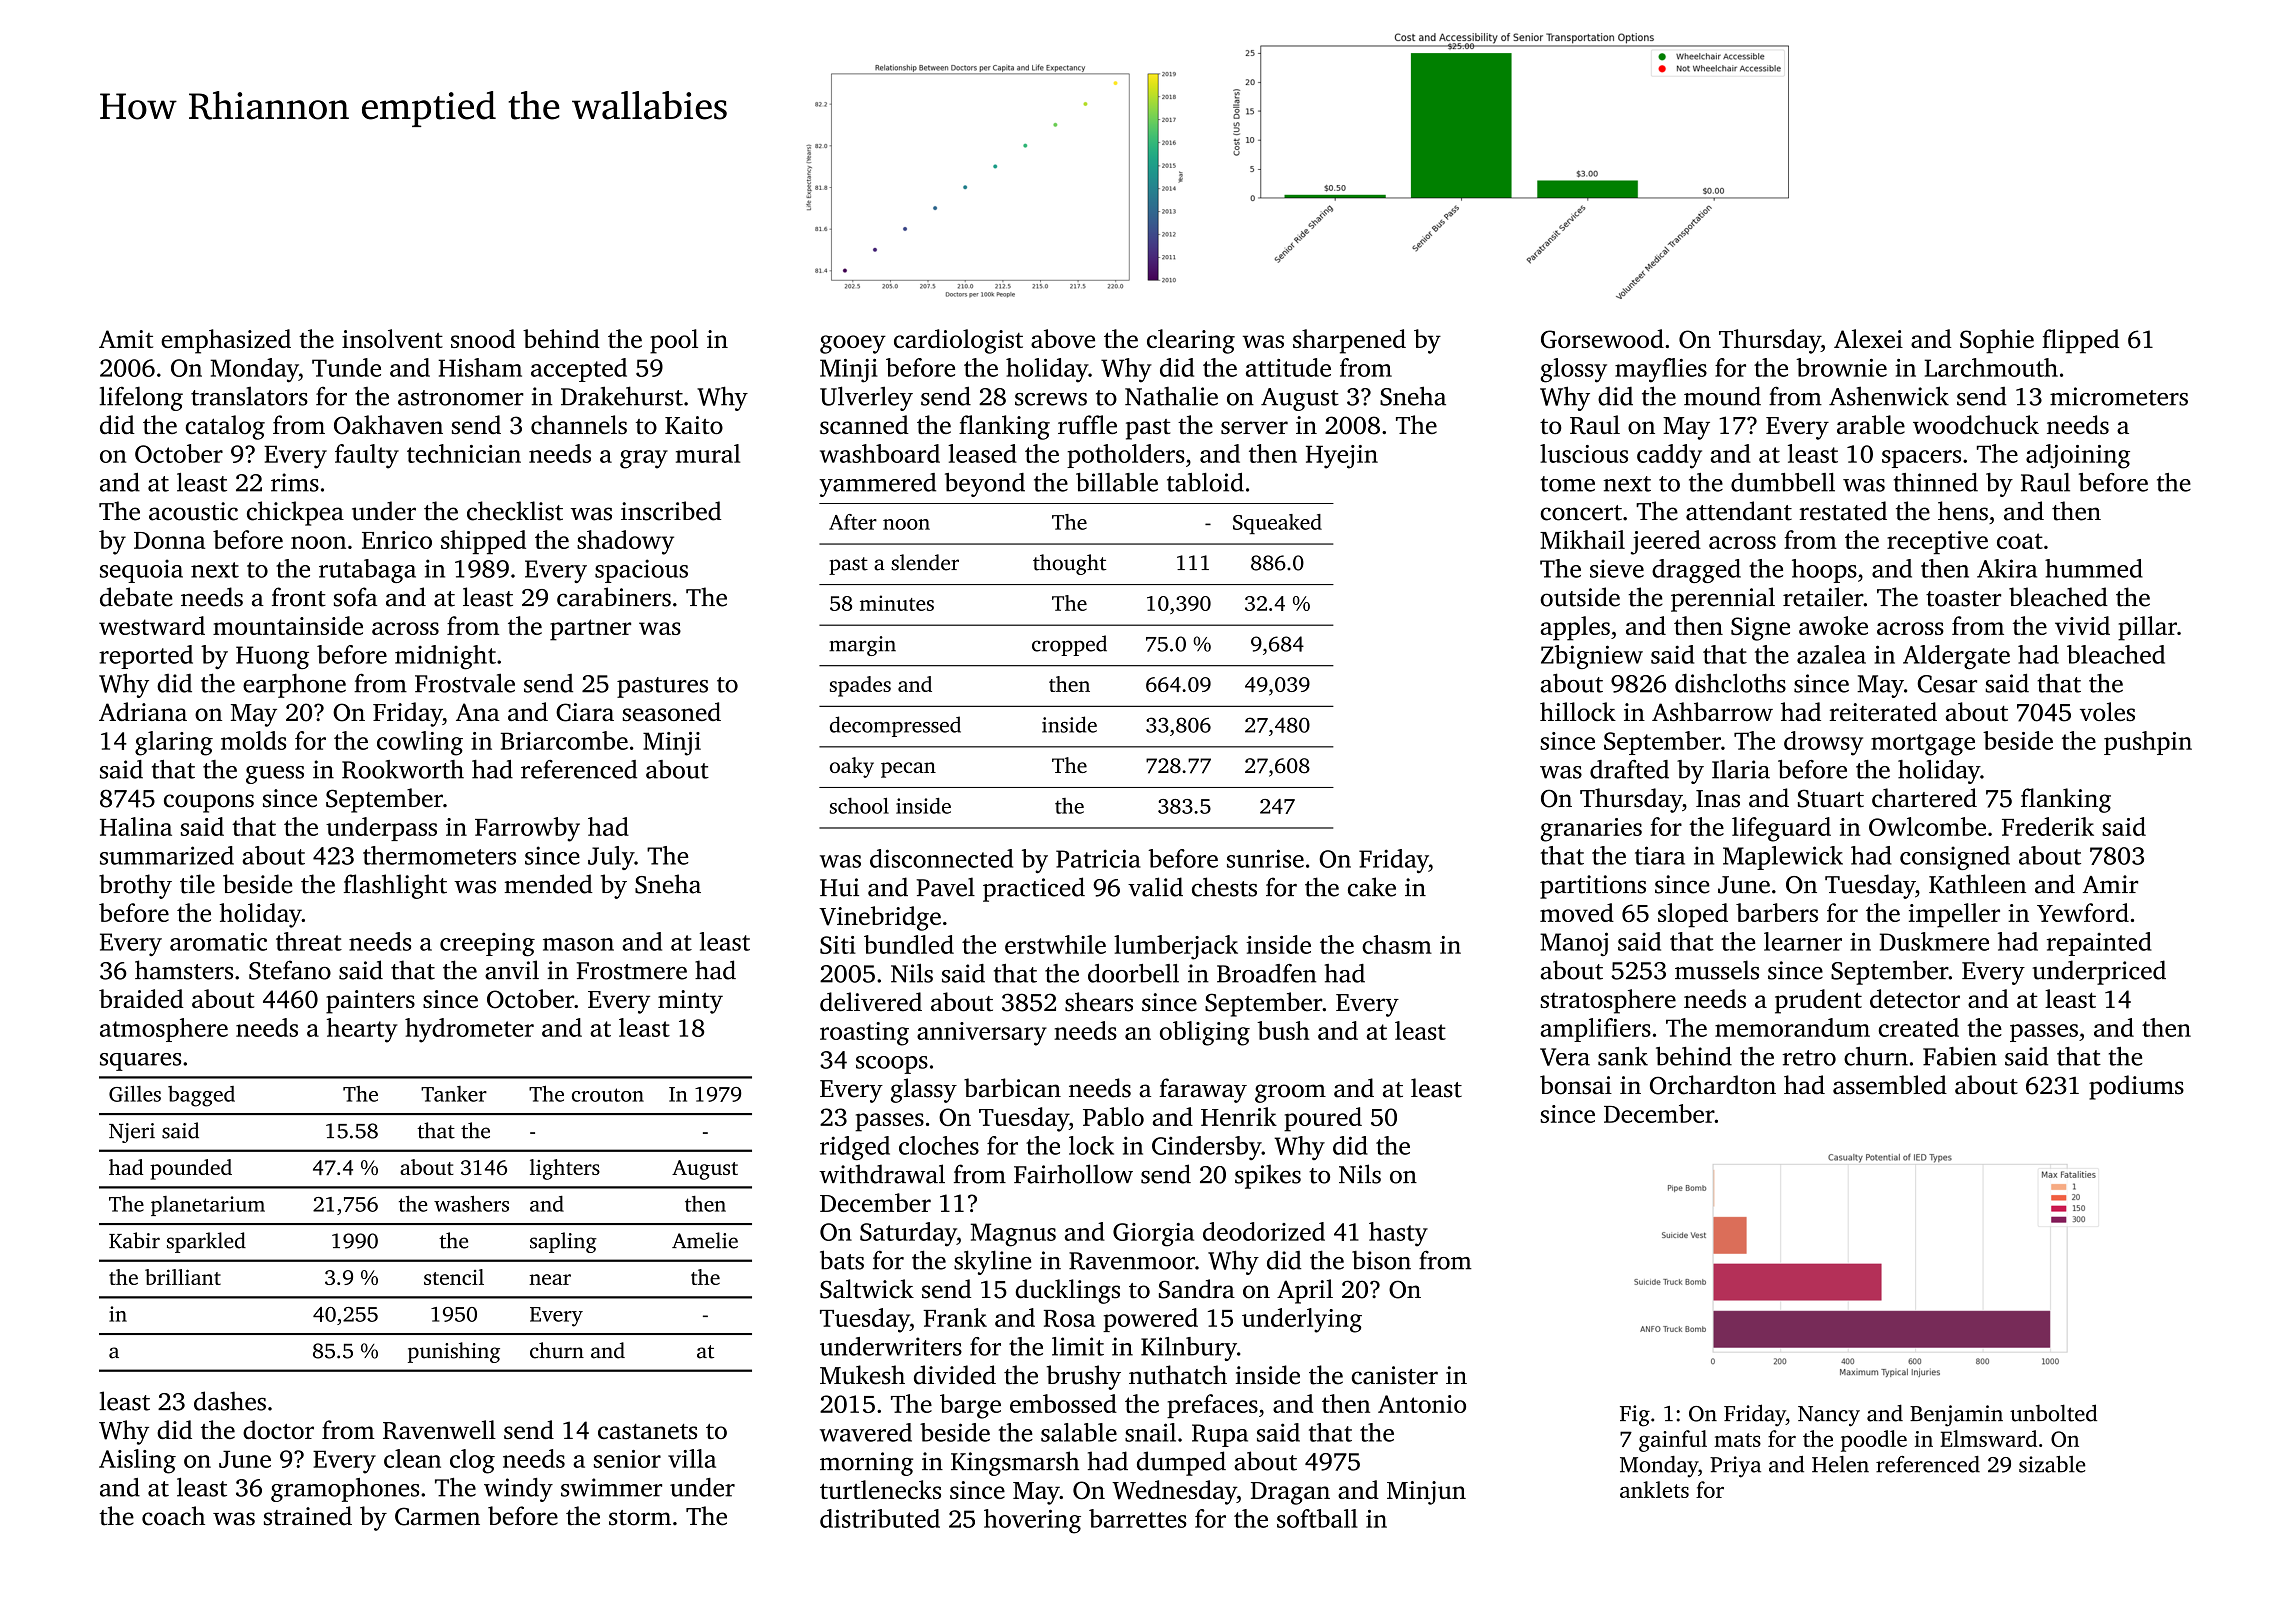 This image has height=1620, width=2292. Describe the element at coordinates (1342, 457) in the image. I see `Hyejin` at that location.
